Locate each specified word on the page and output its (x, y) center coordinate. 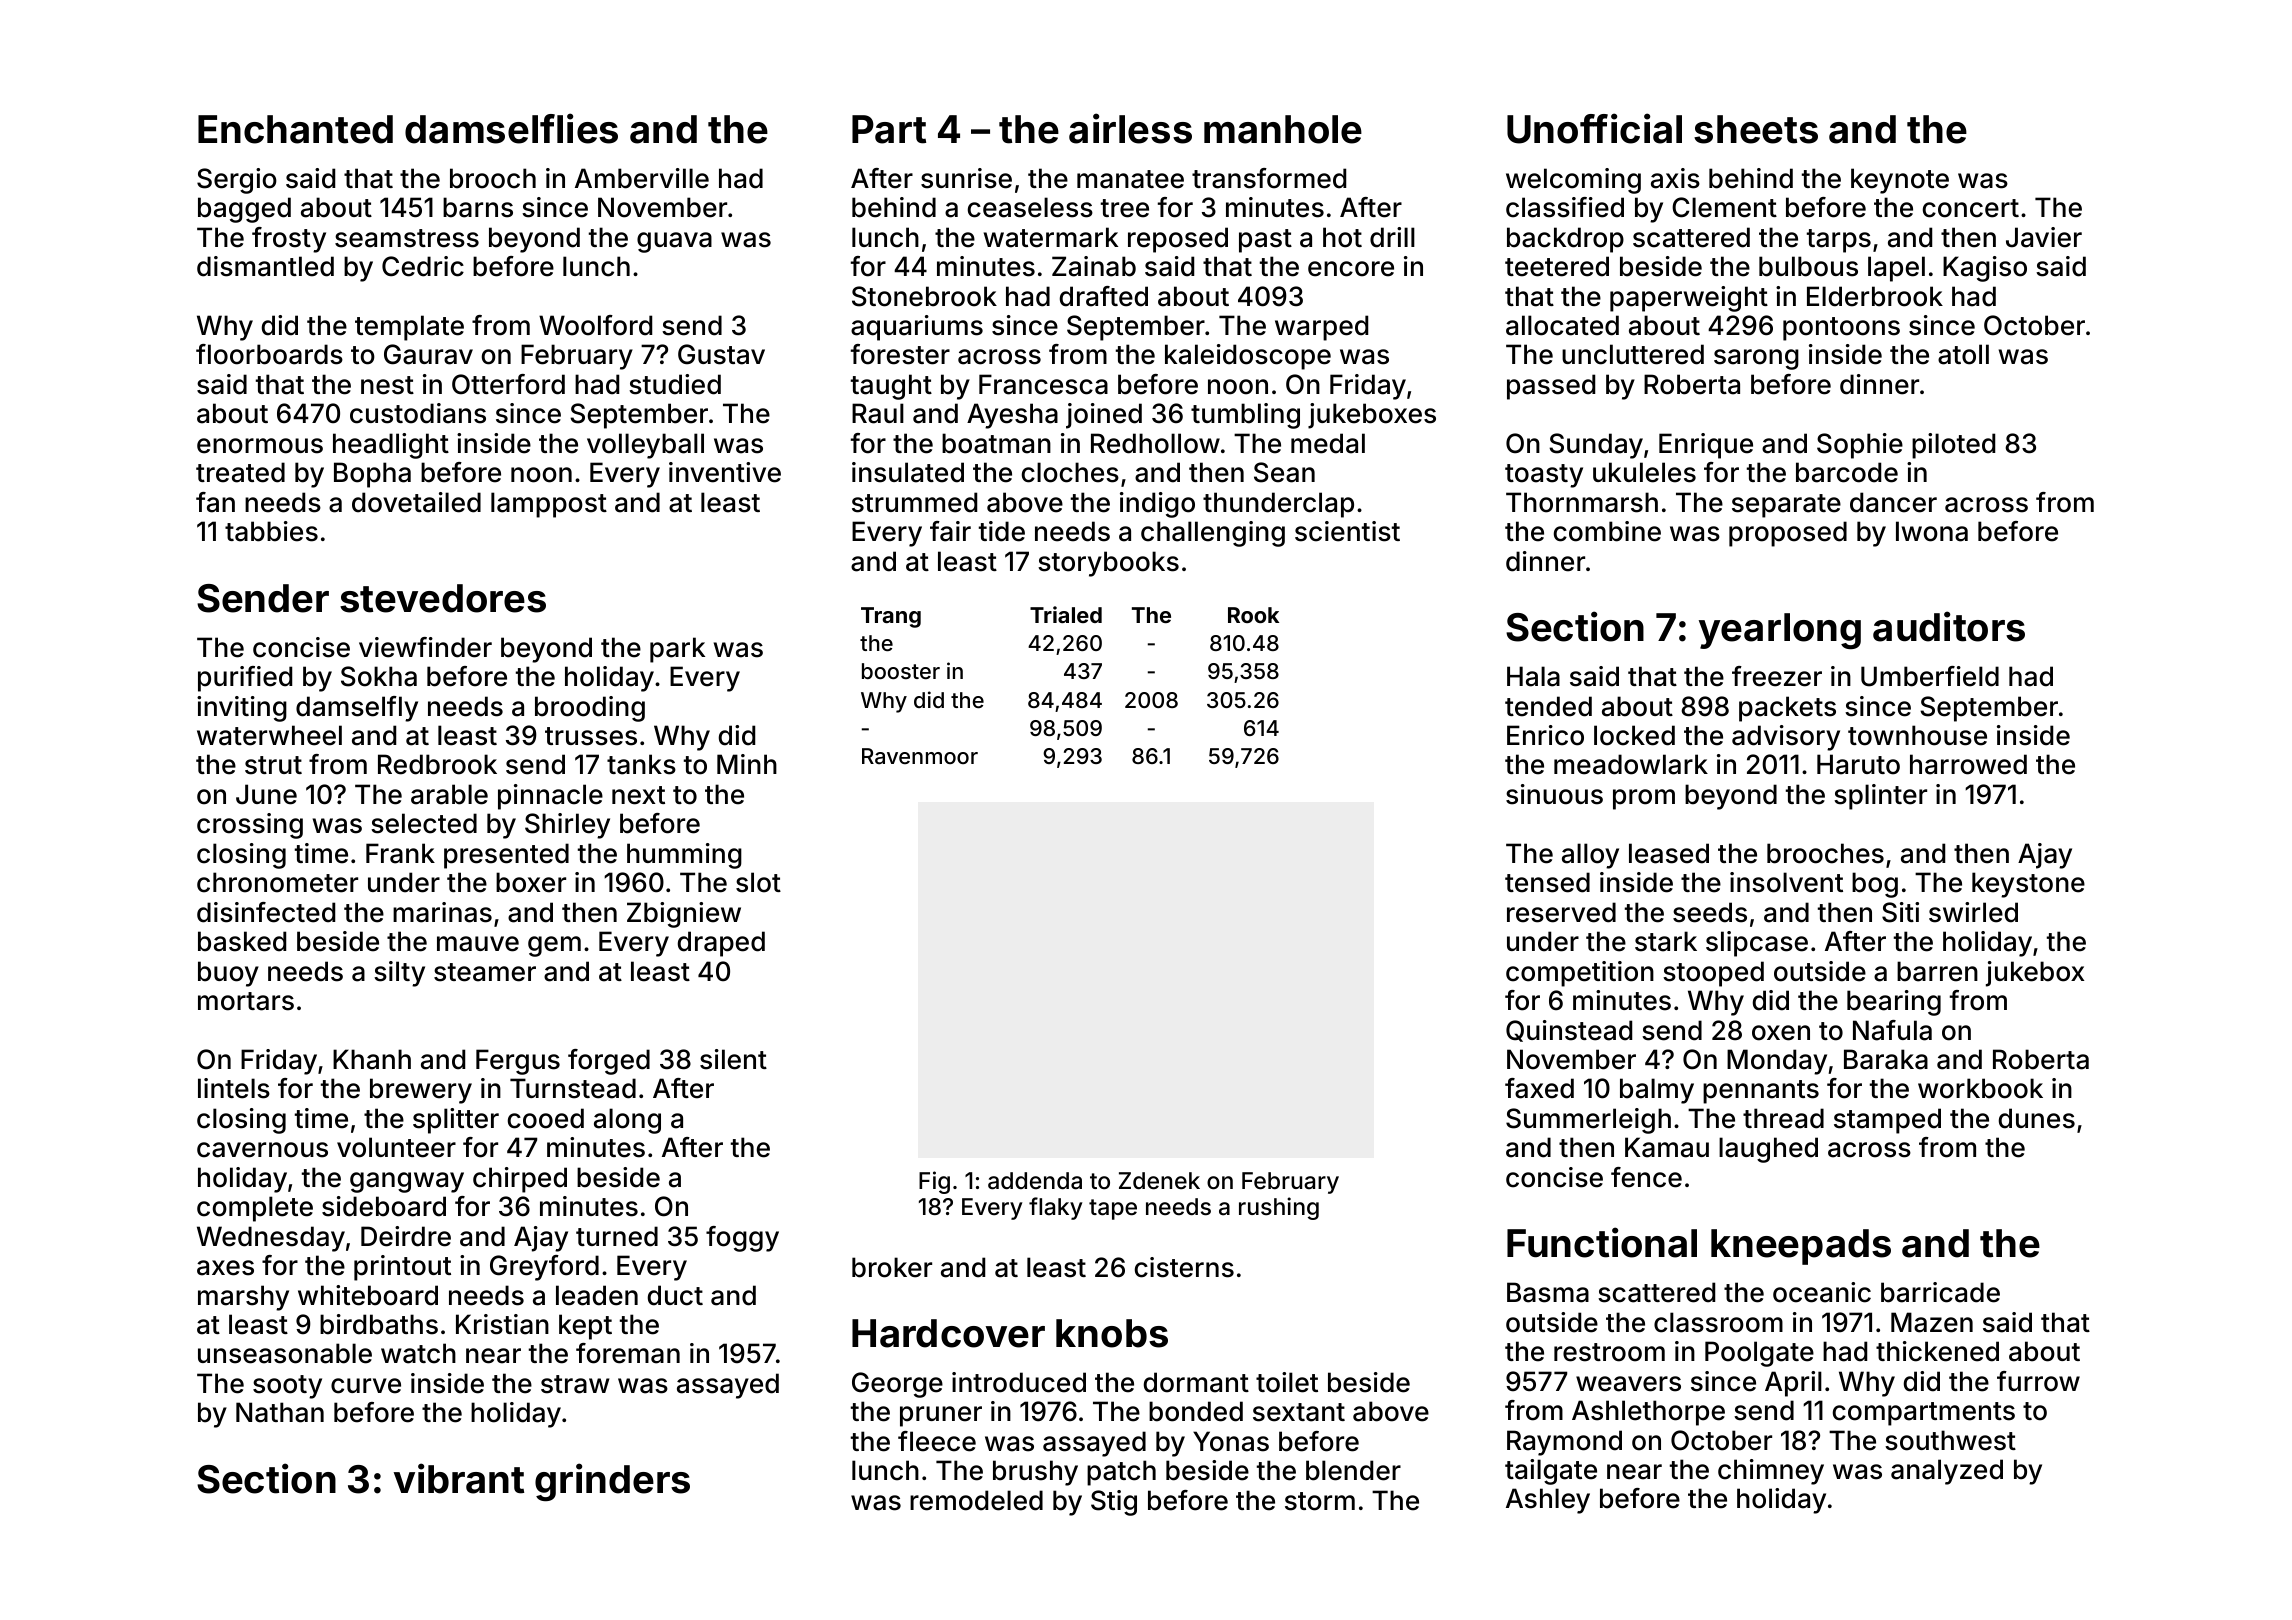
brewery (421, 1091)
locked (1634, 735)
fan (215, 502)
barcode (1847, 472)
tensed (1547, 882)
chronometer (277, 882)
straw (575, 1384)
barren (1937, 971)
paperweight (1689, 299)
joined (1104, 416)
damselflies (511, 128)
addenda (1035, 1181)
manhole (1283, 129)
